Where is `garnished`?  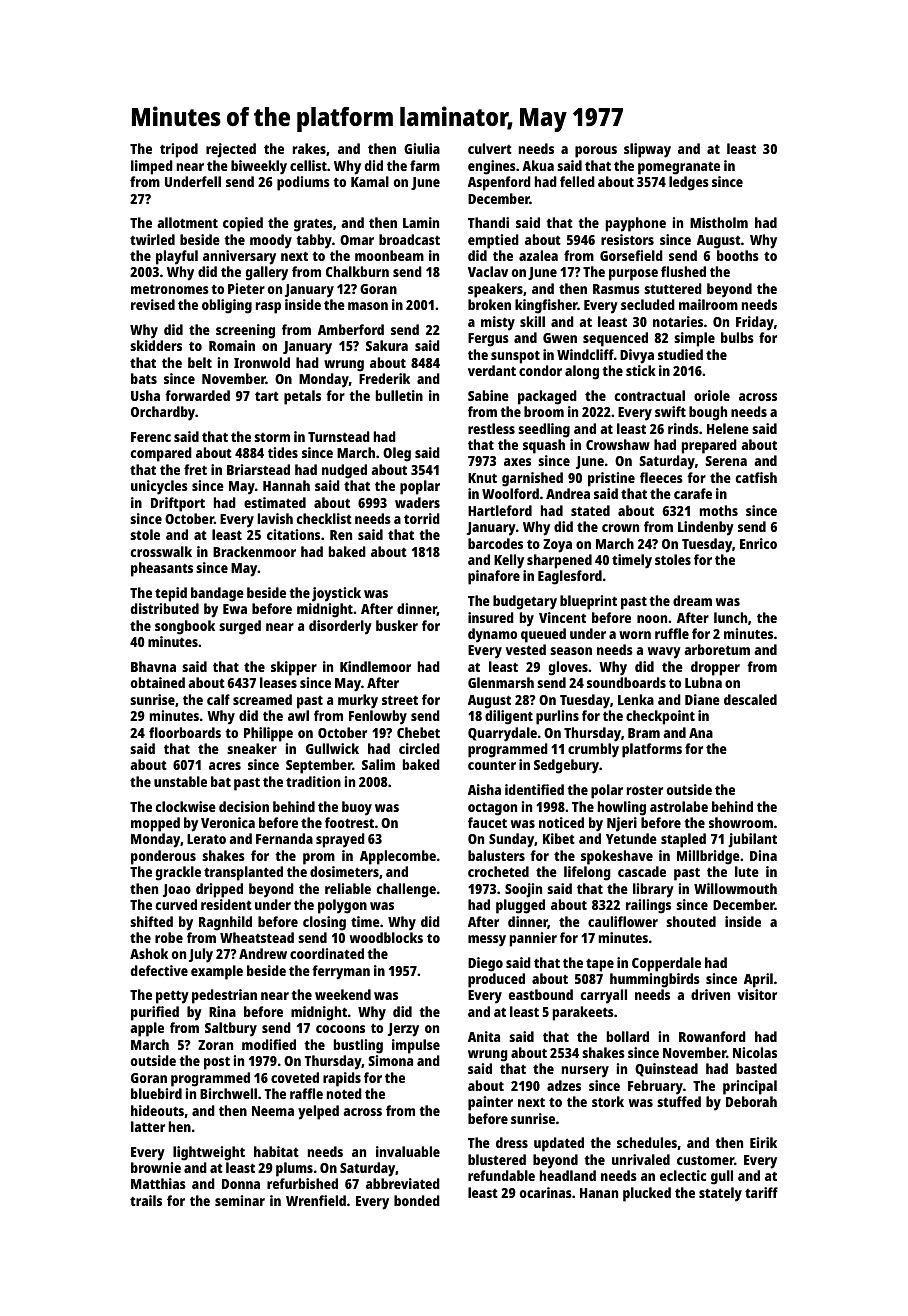 garnished is located at coordinates (532, 479).
